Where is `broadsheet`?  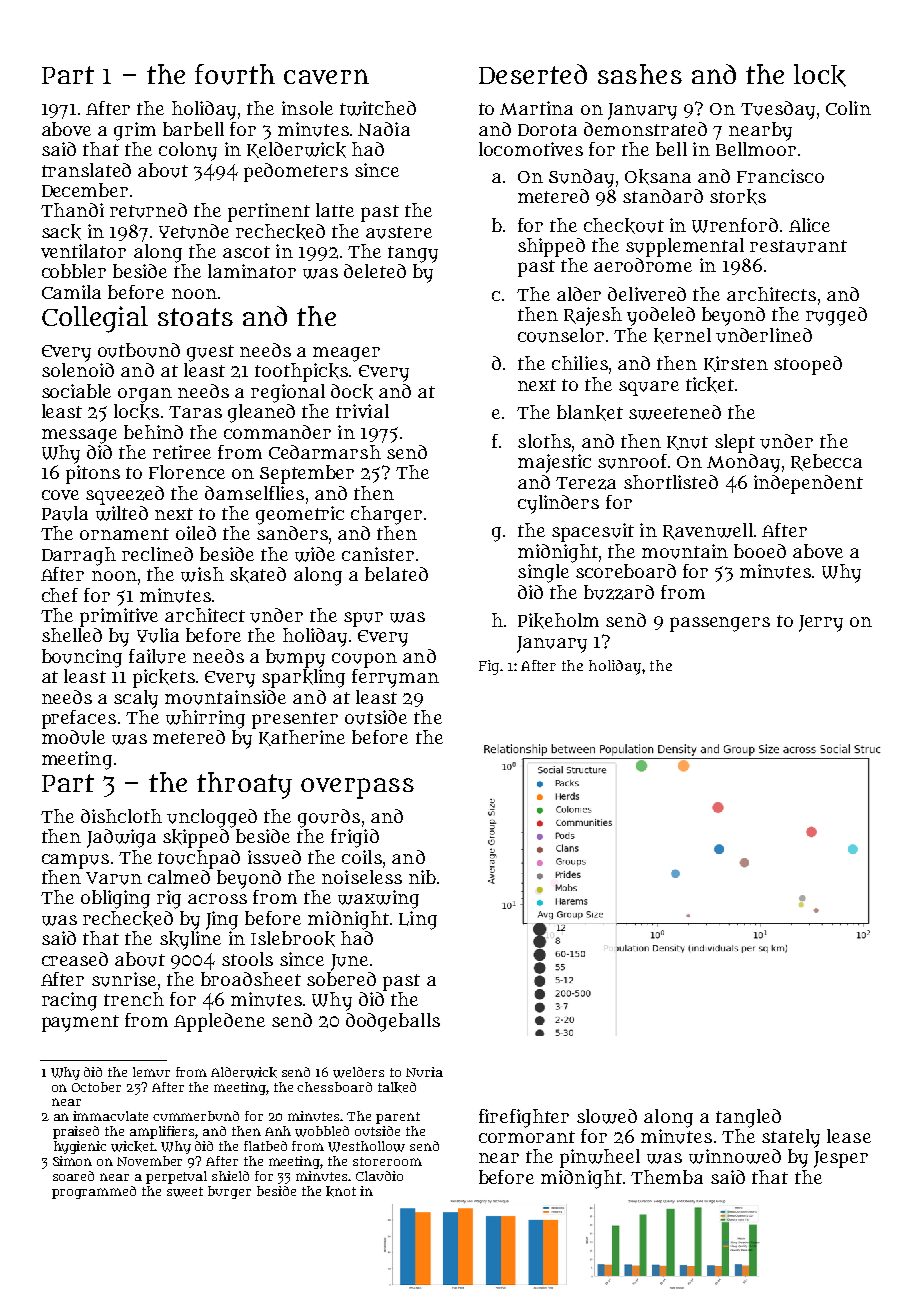
broadsheet is located at coordinates (251, 979).
